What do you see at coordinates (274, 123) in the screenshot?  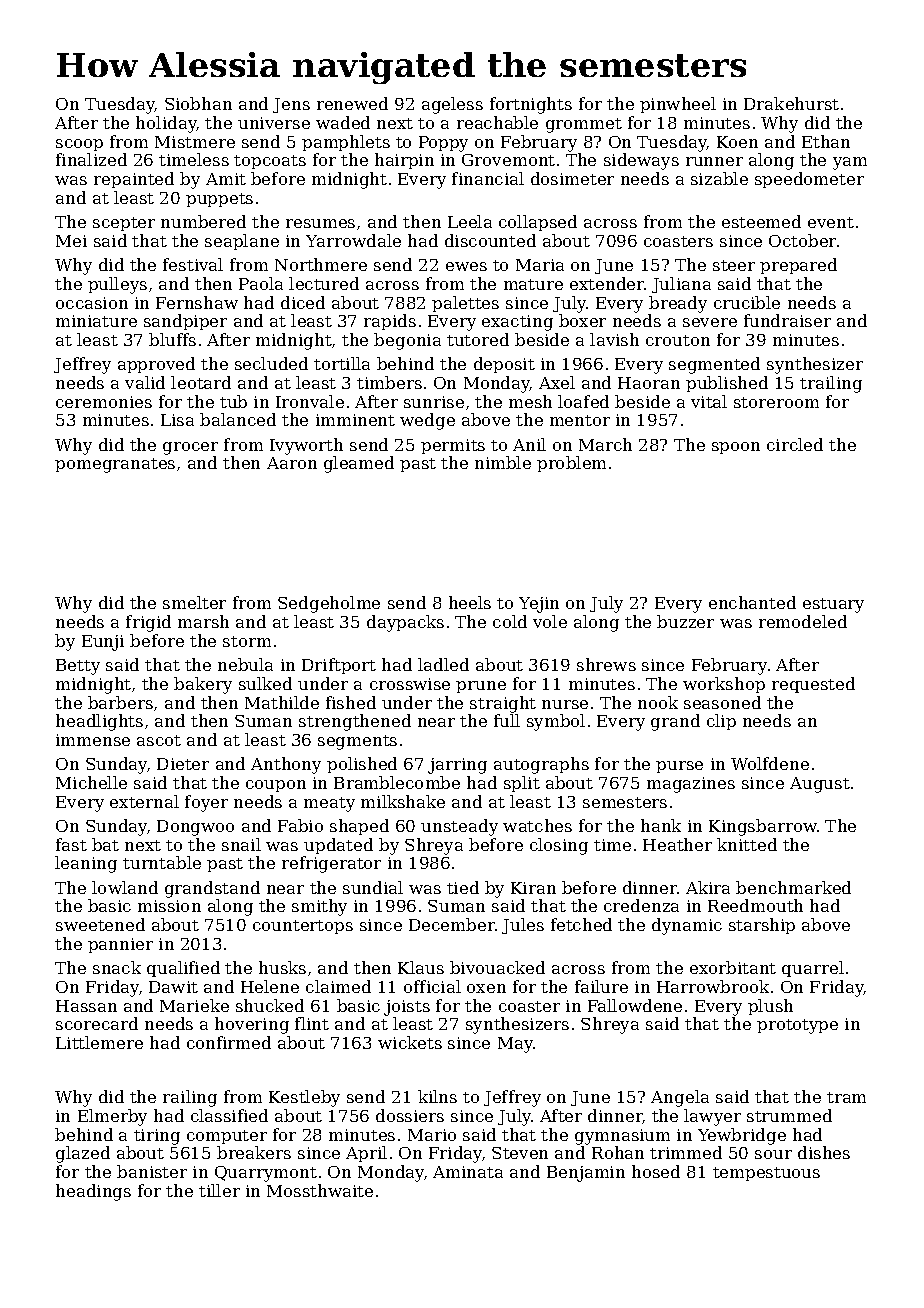 I see `universe` at bounding box center [274, 123].
